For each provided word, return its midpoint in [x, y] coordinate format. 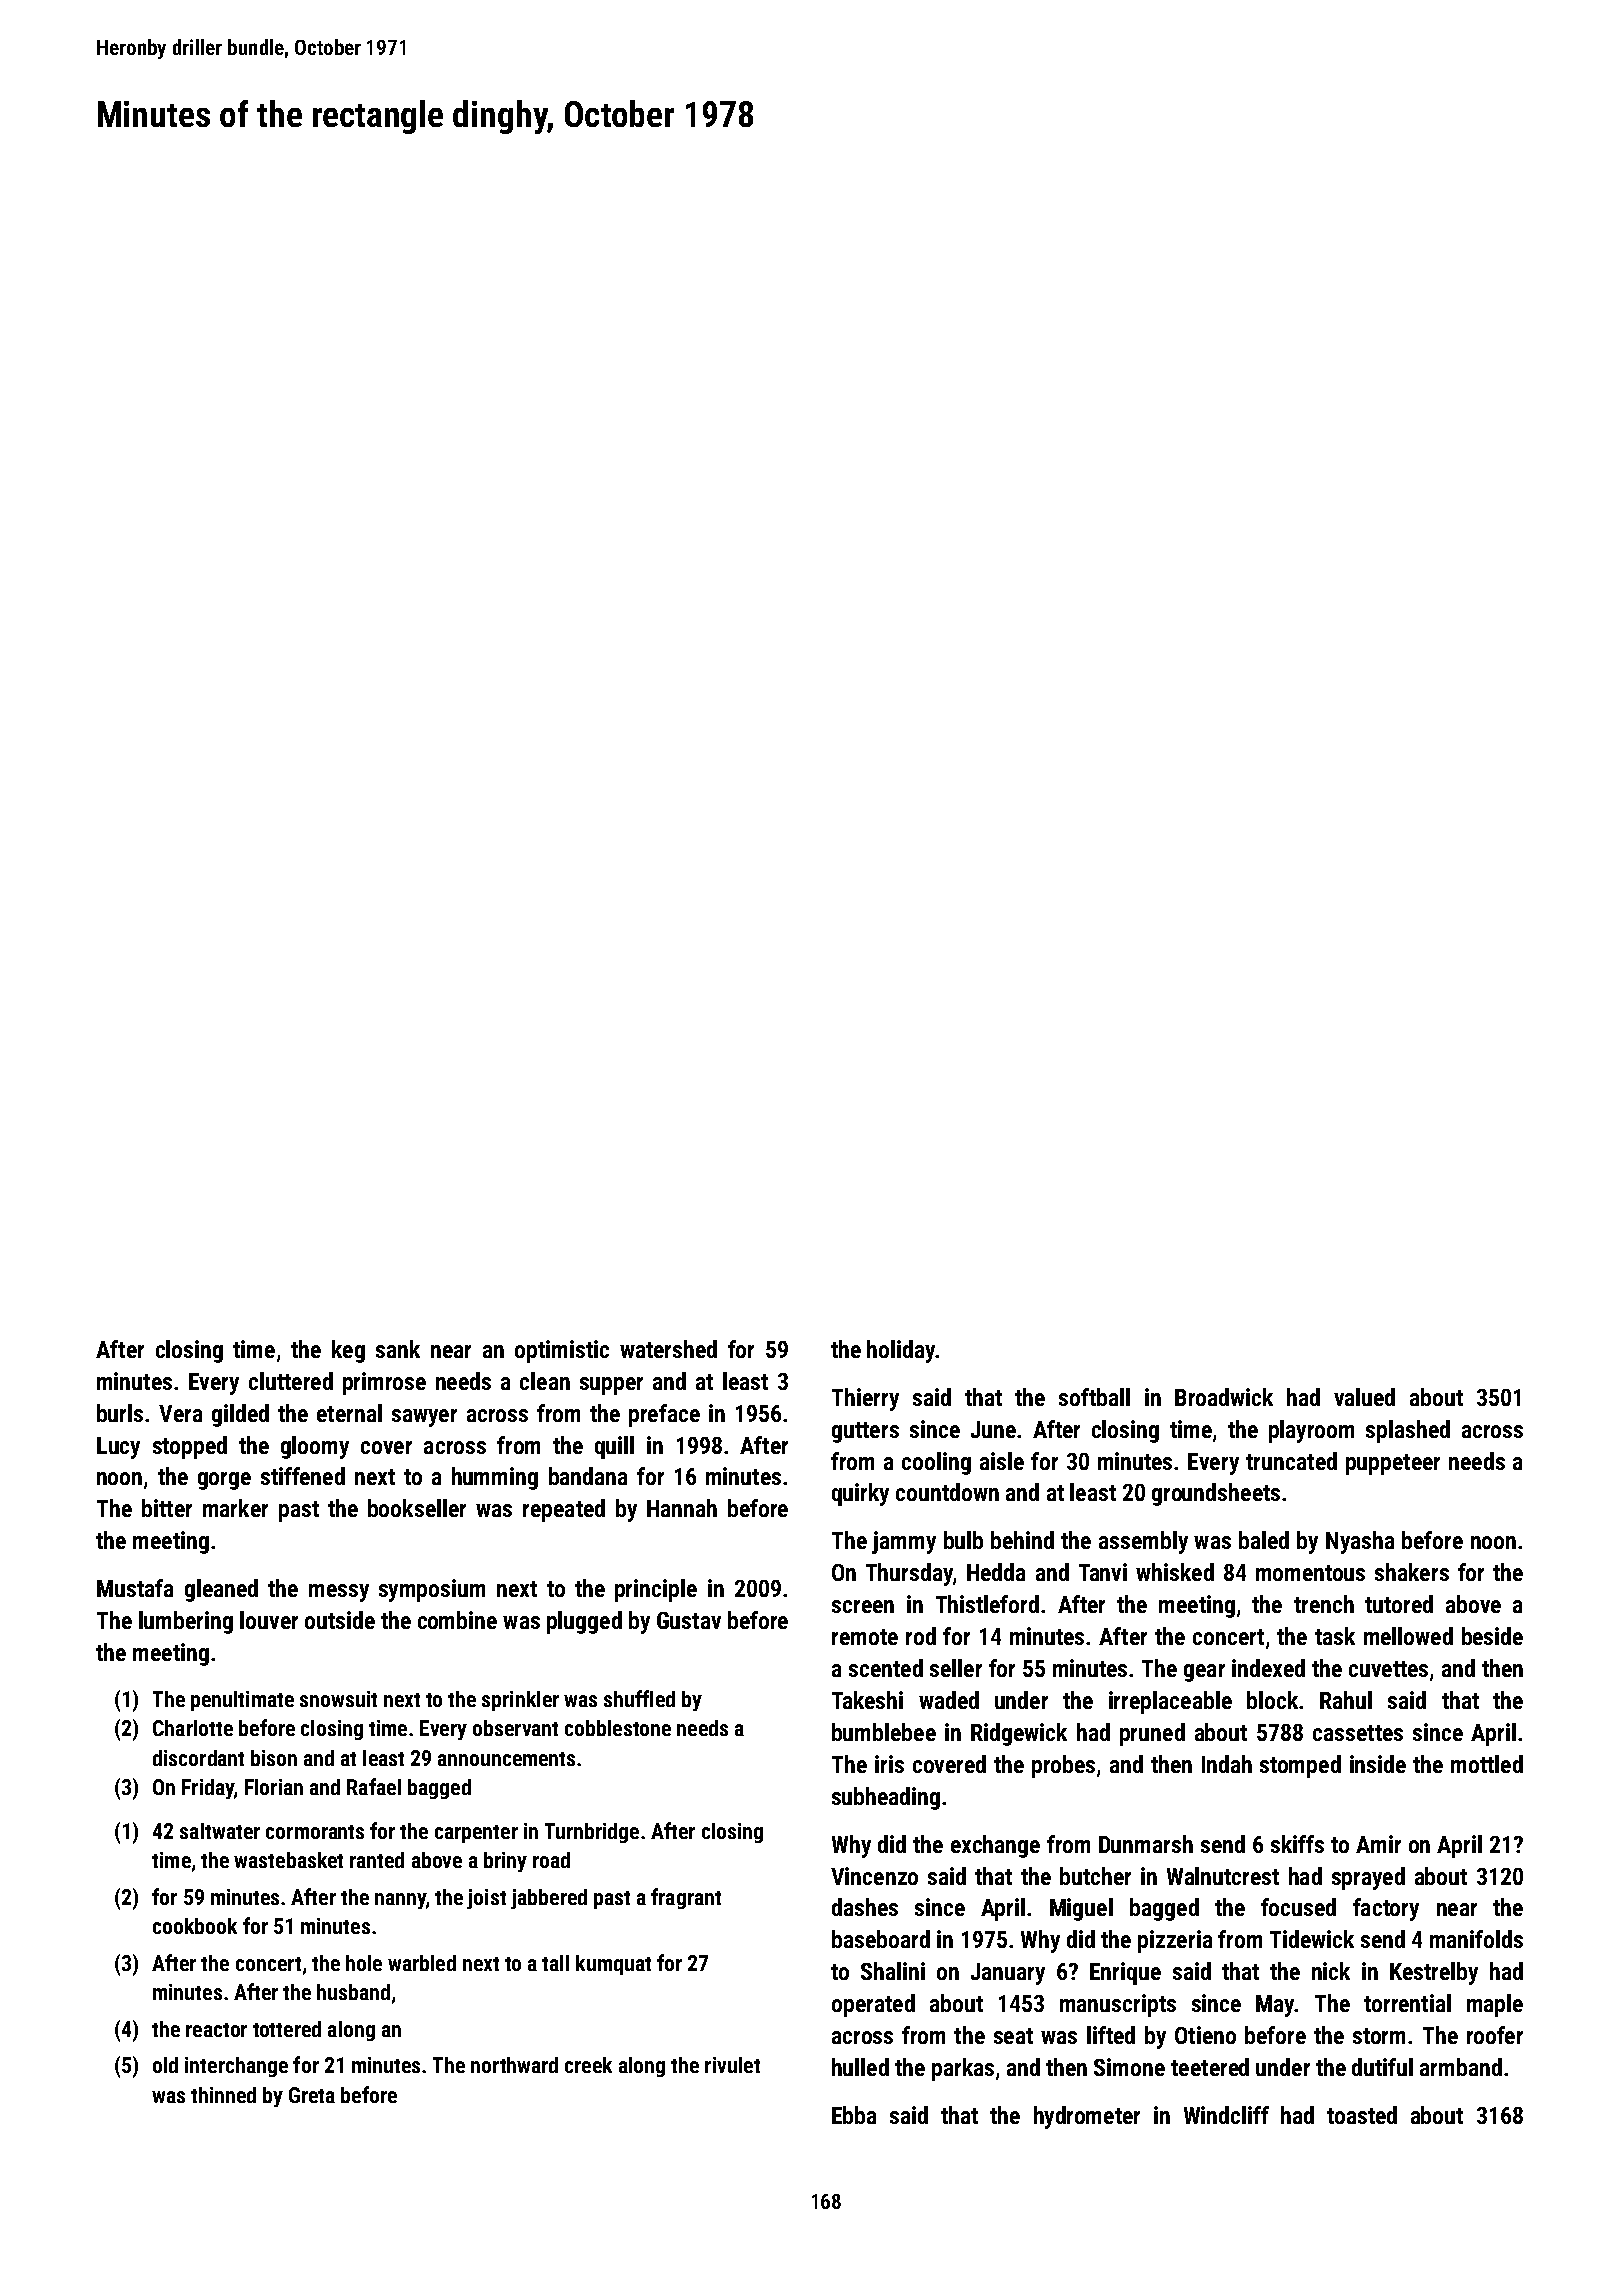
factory [1386, 1909]
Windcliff [1226, 2115]
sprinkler [520, 1701]
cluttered [291, 1381]
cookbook [195, 1926]
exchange [995, 1846]
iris [889, 1764]
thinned [223, 2095]
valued [1364, 1397]
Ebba [854, 2115]
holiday [901, 1351]
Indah [1227, 1764]
